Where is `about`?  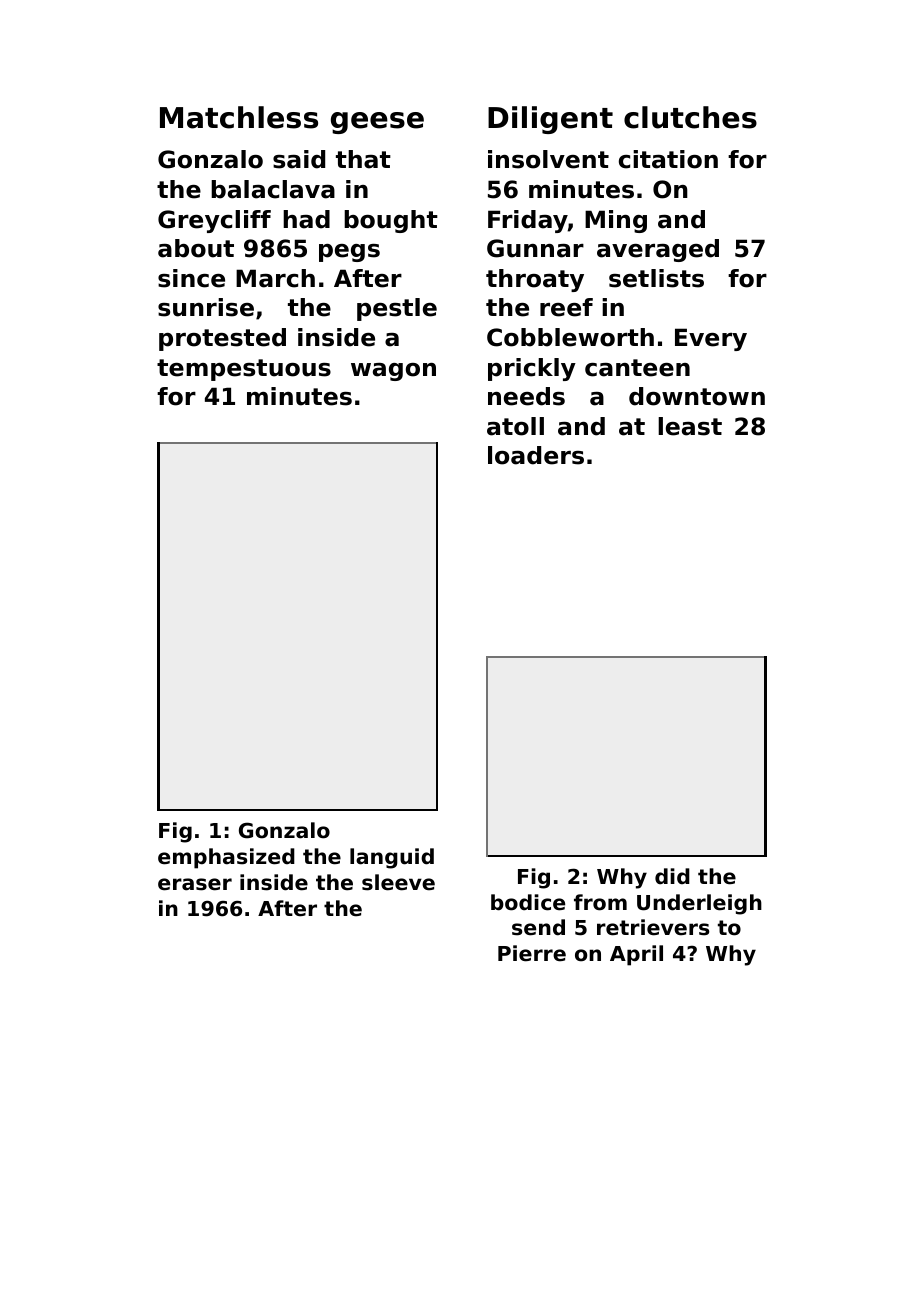 about is located at coordinates (196, 248).
